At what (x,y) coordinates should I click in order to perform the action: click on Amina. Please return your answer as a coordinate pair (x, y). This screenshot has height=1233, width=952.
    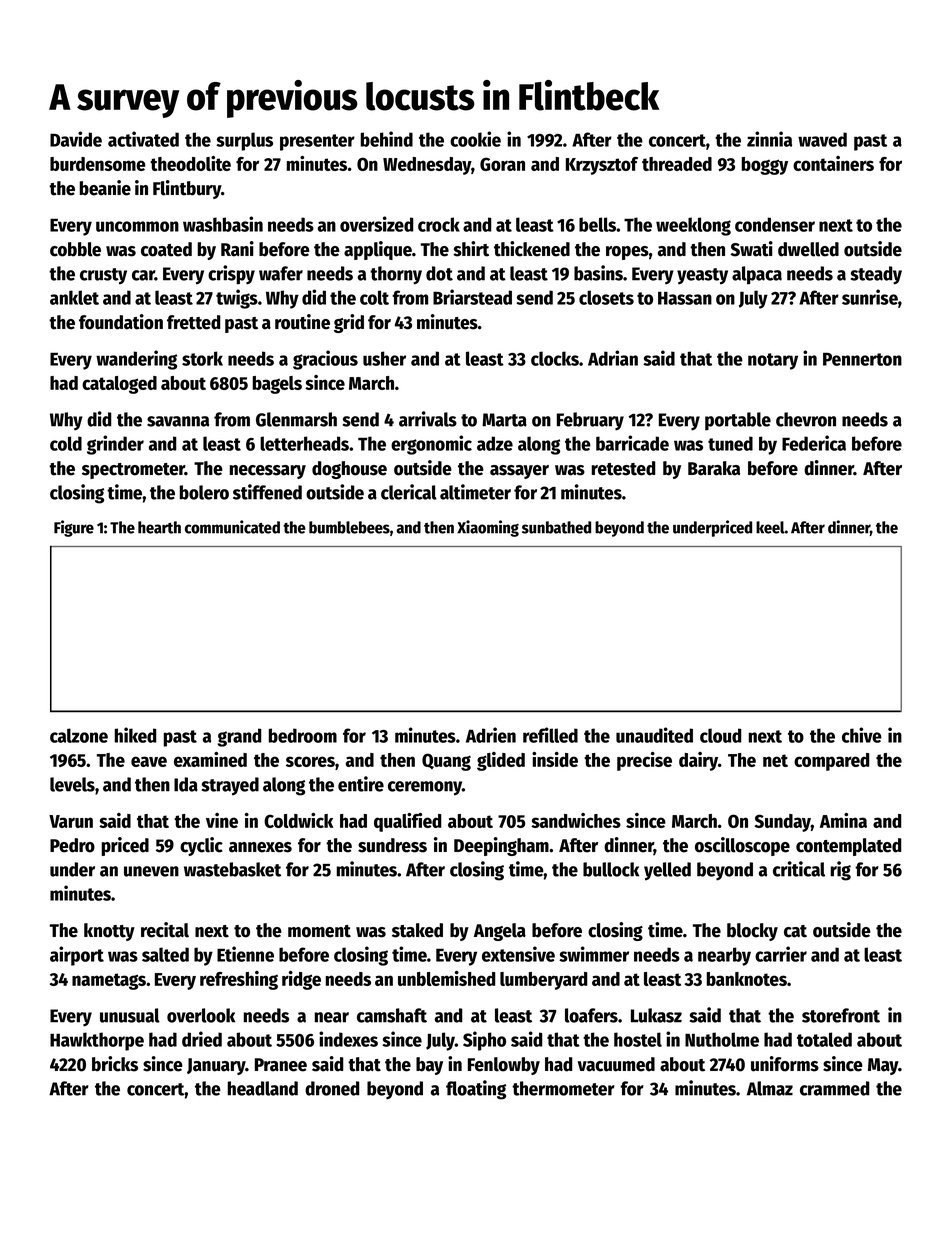
    Looking at the image, I should click on (843, 820).
